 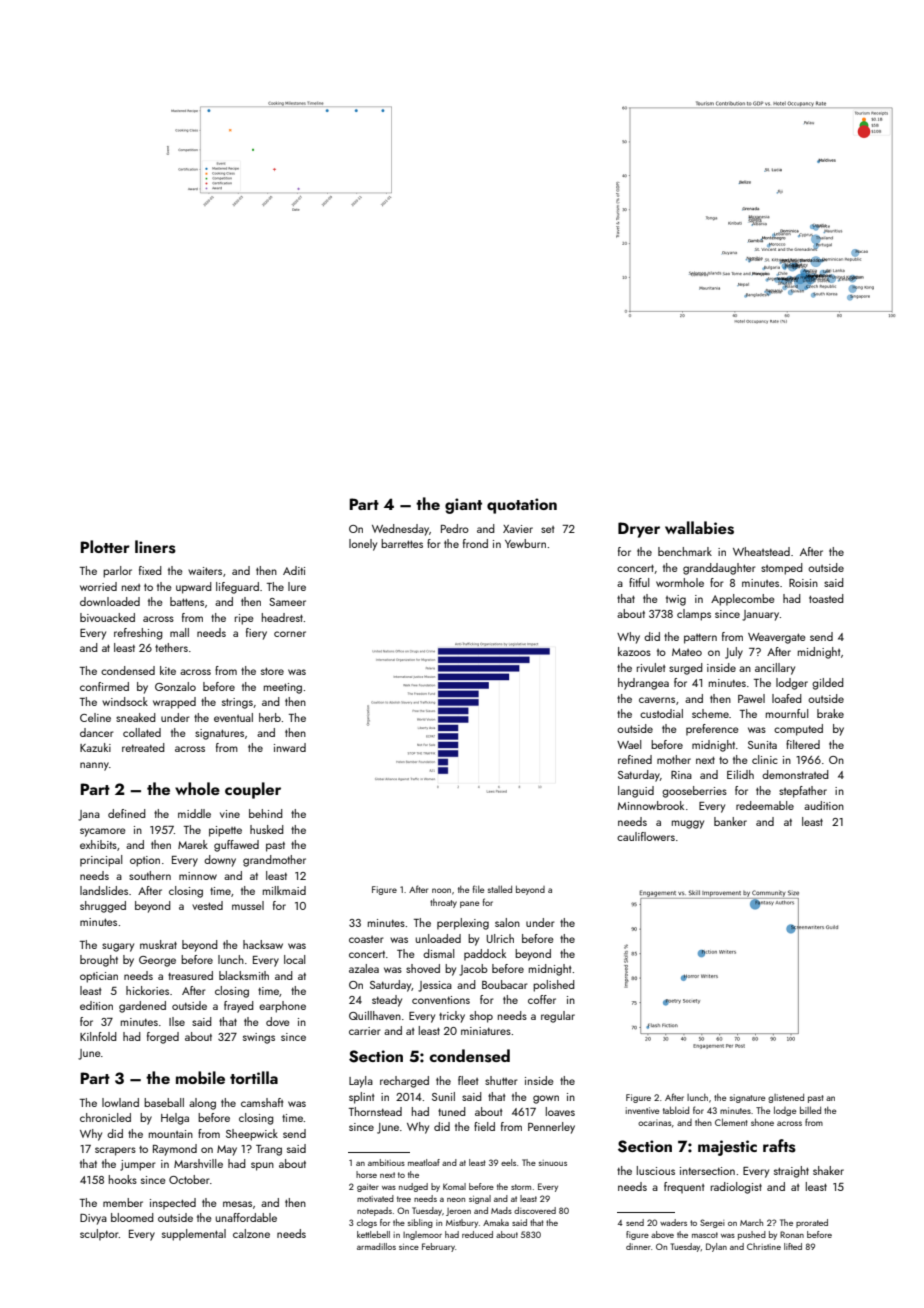 I want to click on liners, so click(x=155, y=547).
